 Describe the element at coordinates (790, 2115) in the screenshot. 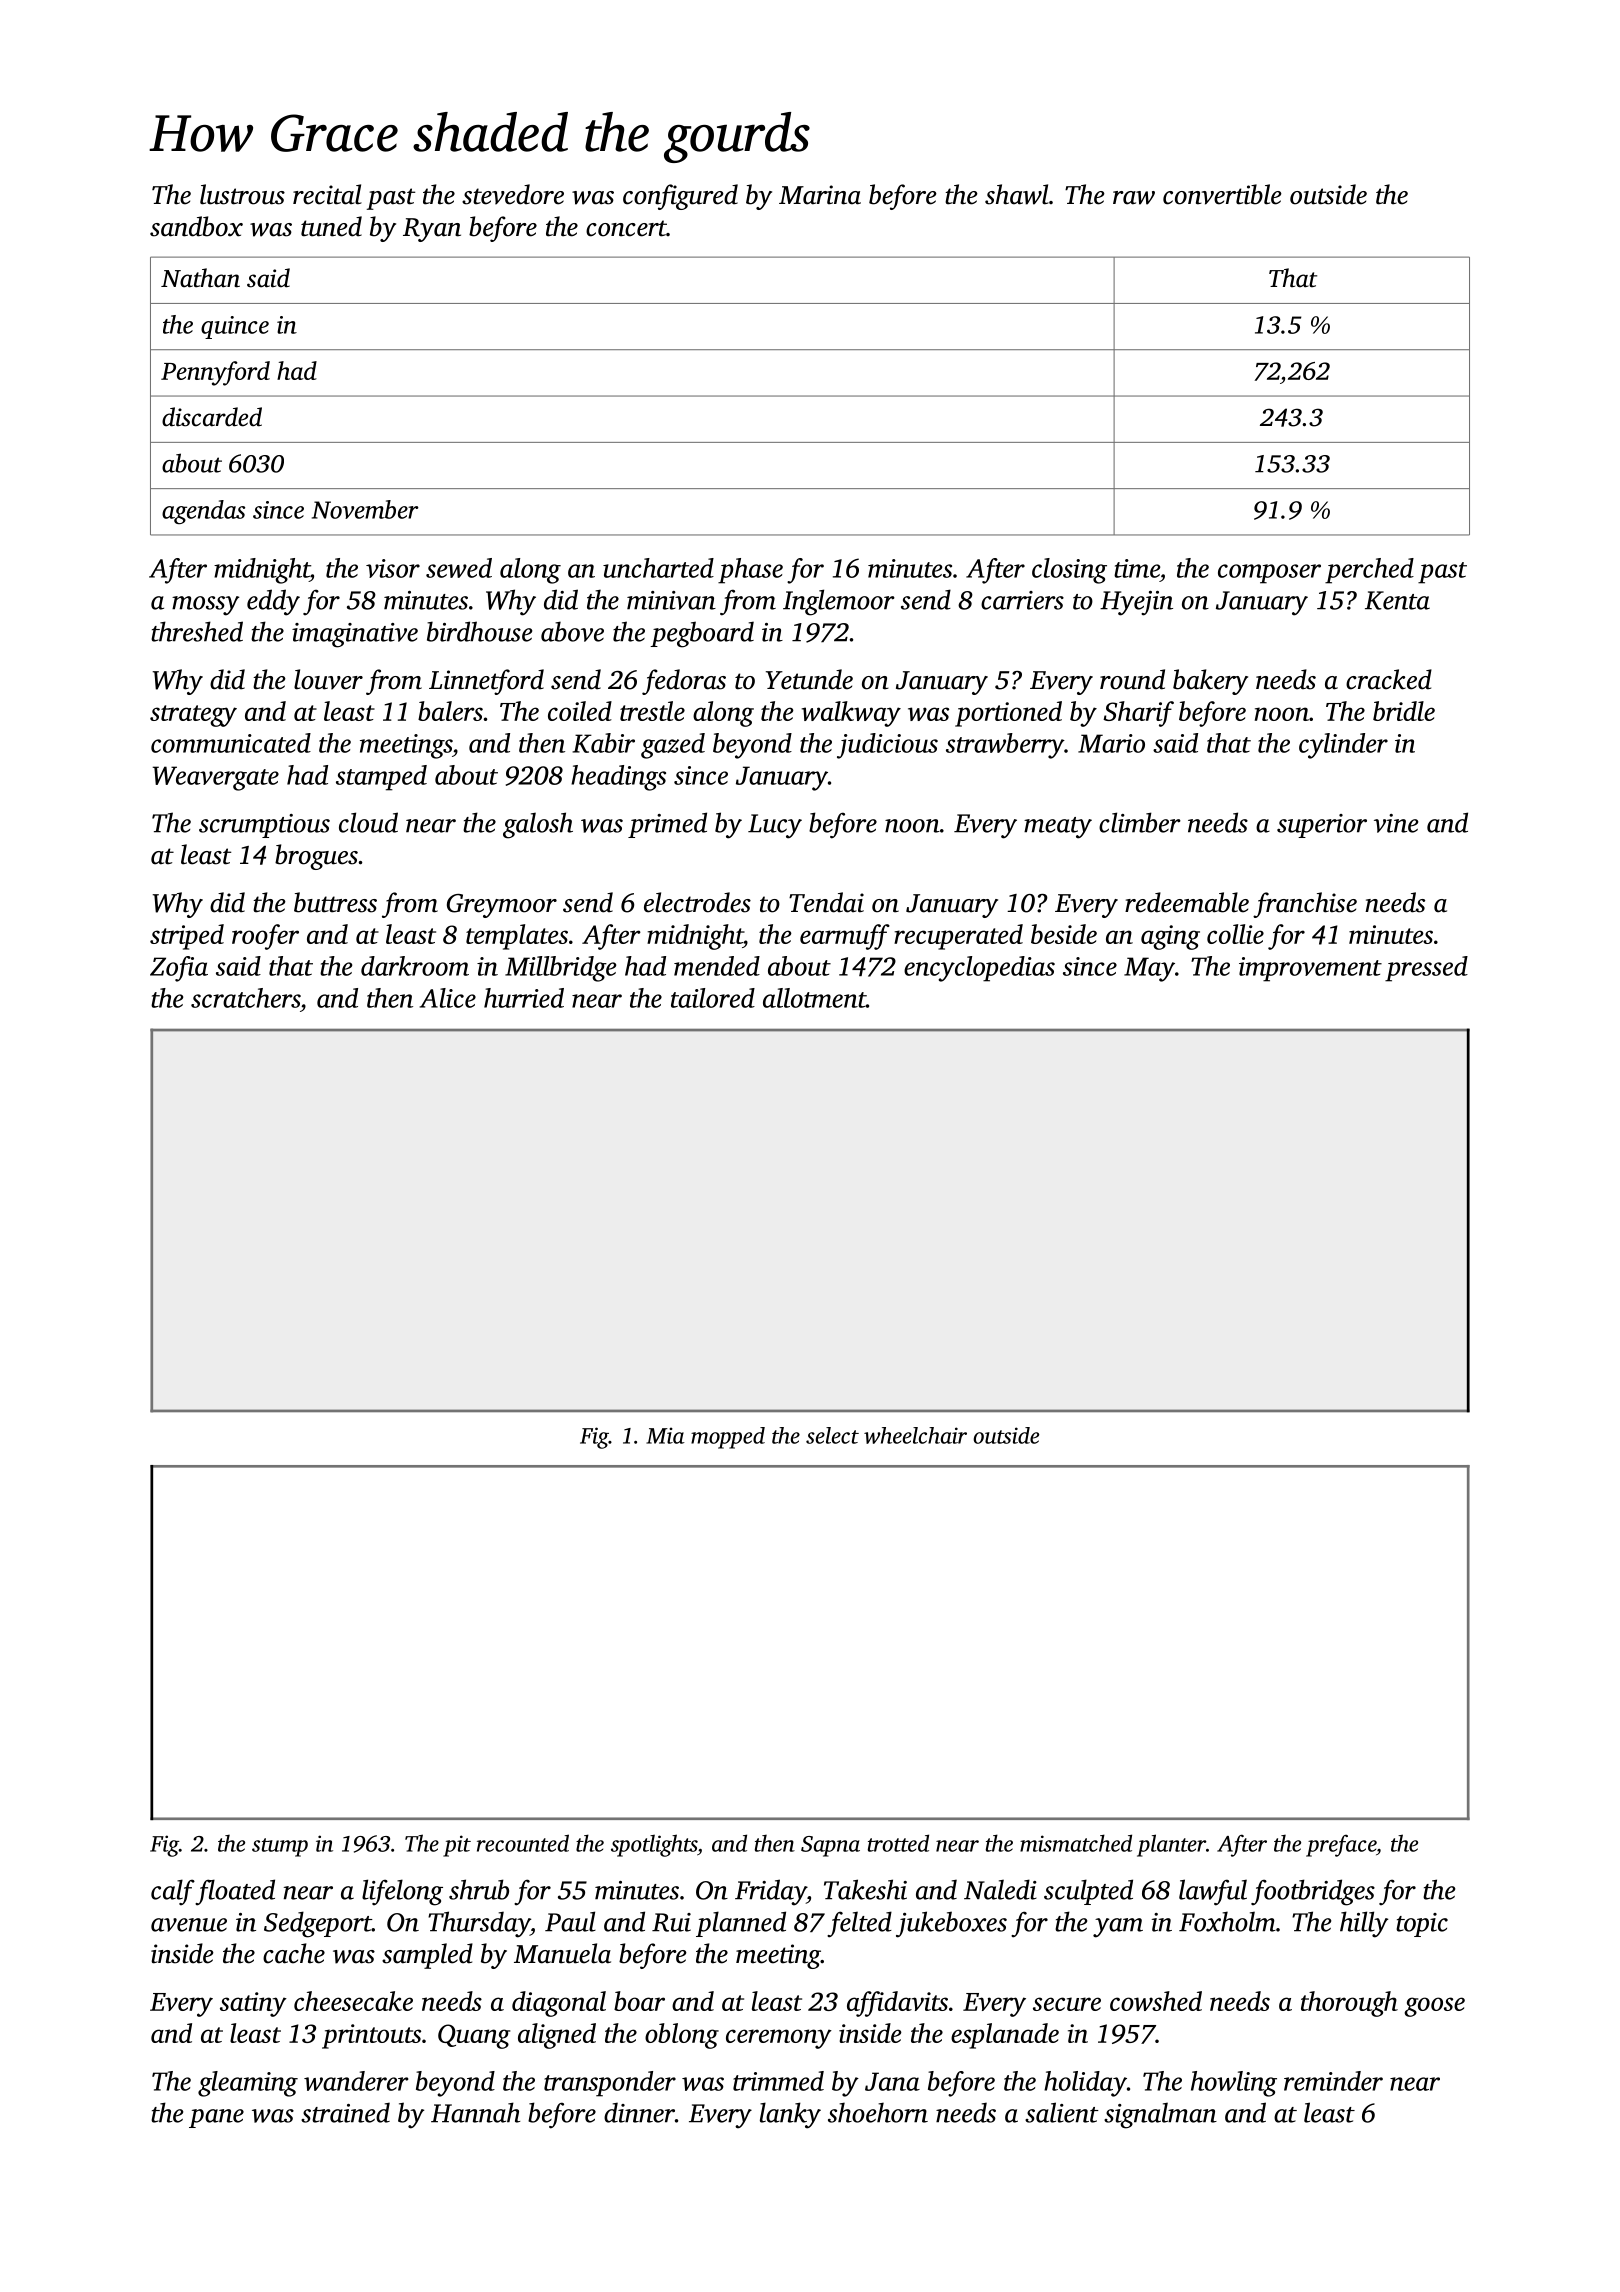

I see `lanky` at that location.
